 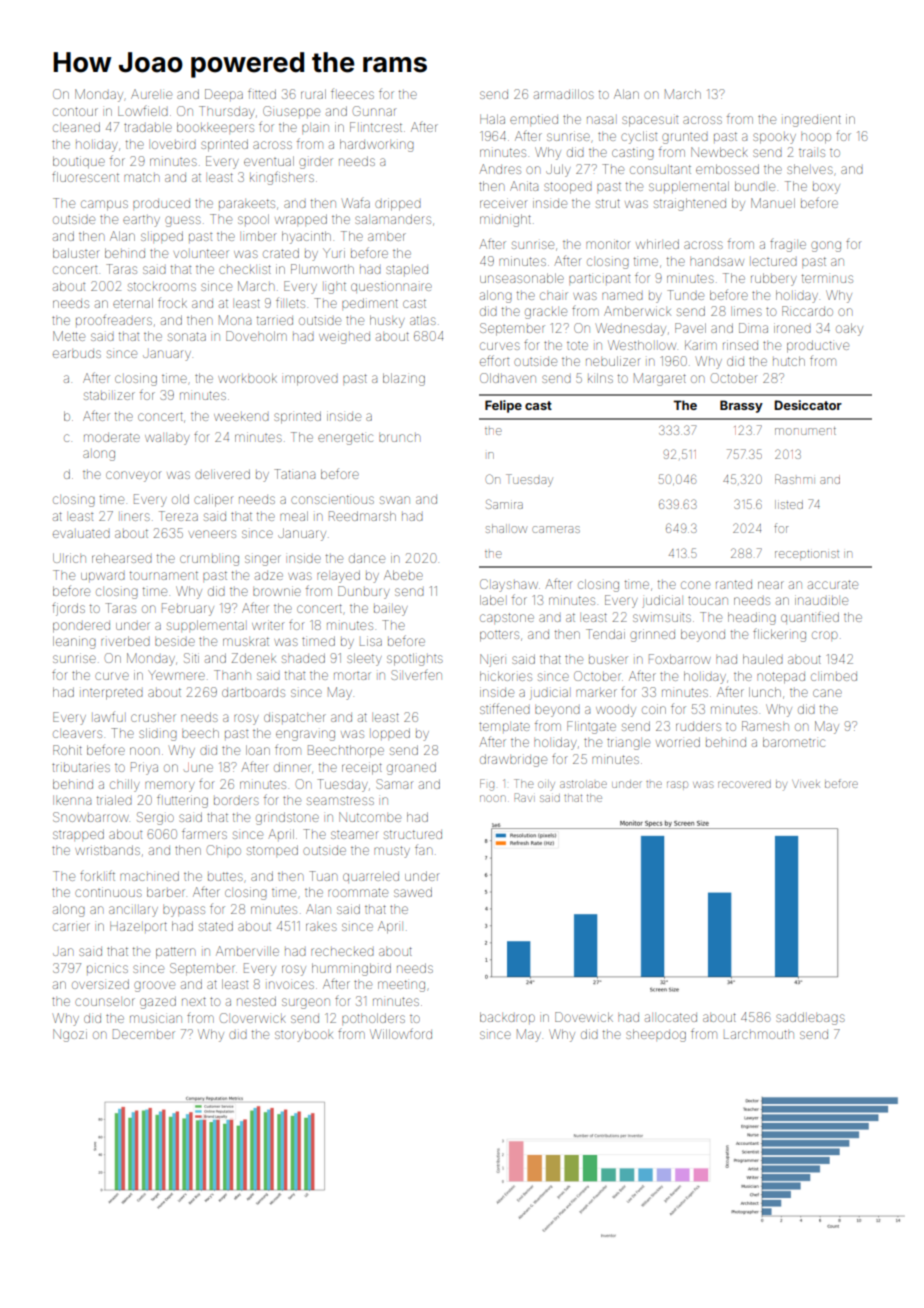 What do you see at coordinates (377, 145) in the image?
I see `hardworking` at bounding box center [377, 145].
